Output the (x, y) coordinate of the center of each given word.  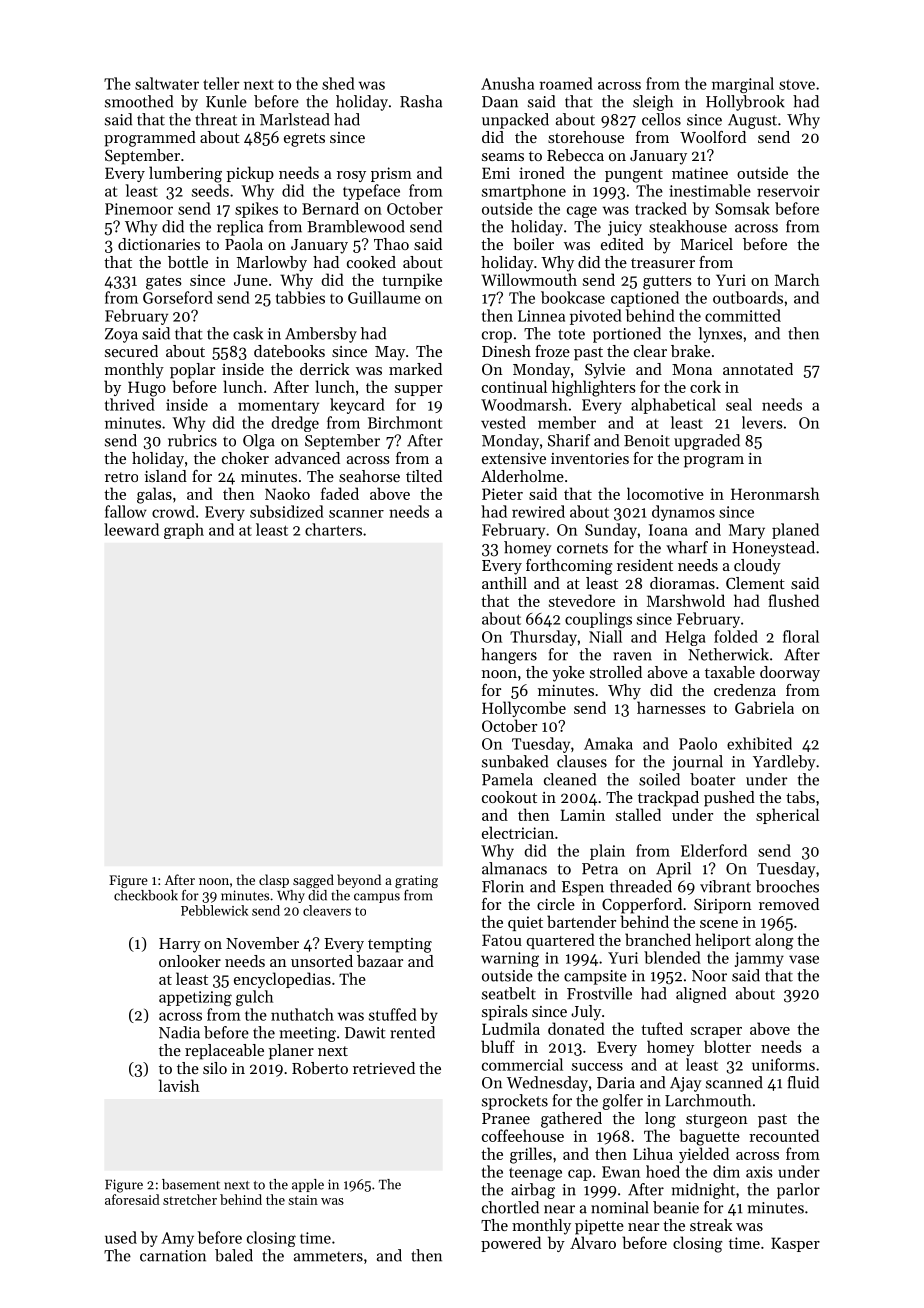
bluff (498, 1046)
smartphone (524, 192)
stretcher (190, 1199)
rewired (538, 511)
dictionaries (159, 244)
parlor (798, 1191)
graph (184, 531)
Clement (755, 583)
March (797, 279)
